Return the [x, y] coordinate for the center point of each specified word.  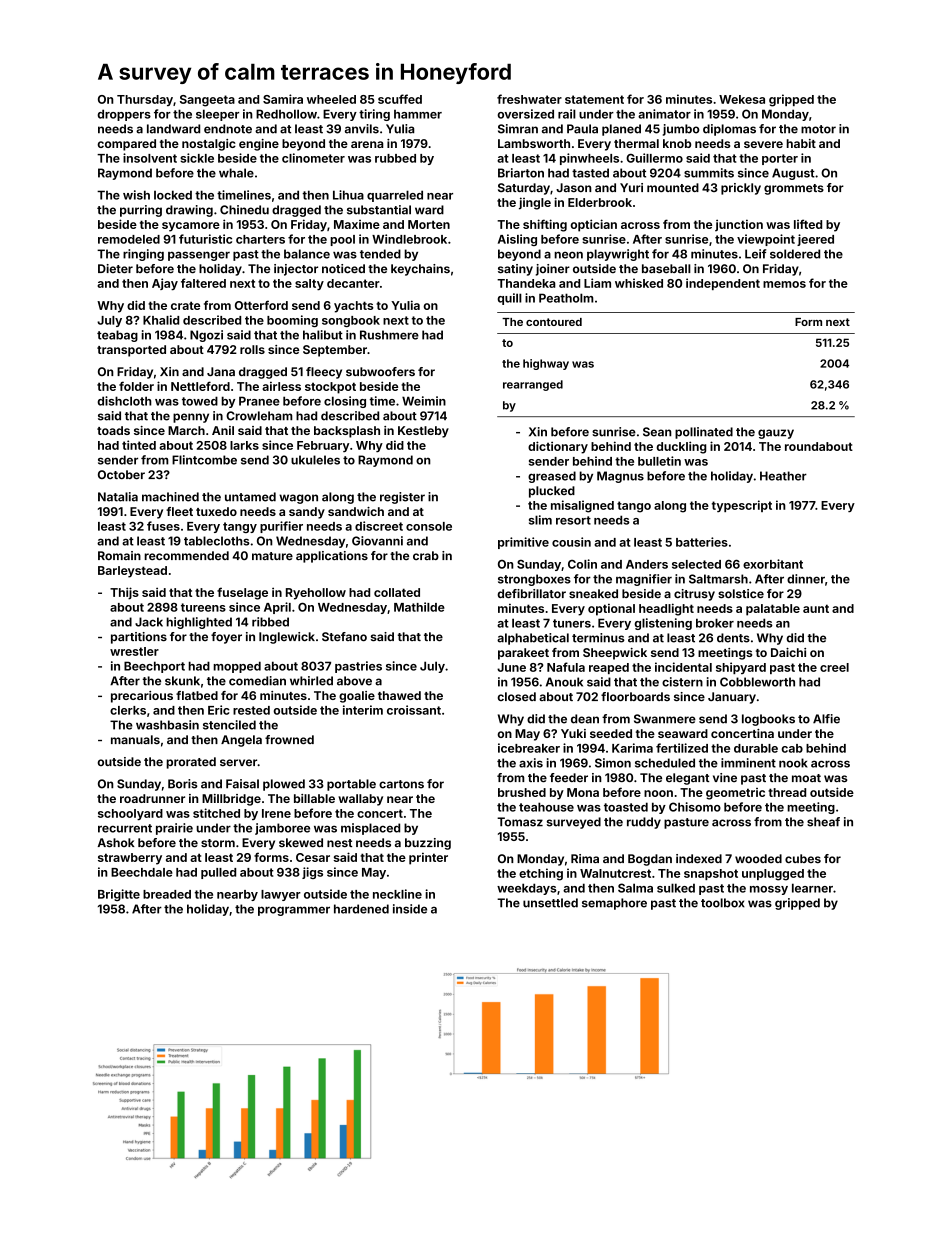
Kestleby [423, 432]
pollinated [704, 433]
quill [509, 299]
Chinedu [244, 210]
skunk [182, 681]
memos [784, 284]
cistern [682, 682]
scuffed [400, 99]
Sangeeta [207, 101]
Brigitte [119, 895]
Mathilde [419, 607]
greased [552, 477]
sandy [307, 513]
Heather [783, 476]
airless [281, 386]
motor [818, 129]
